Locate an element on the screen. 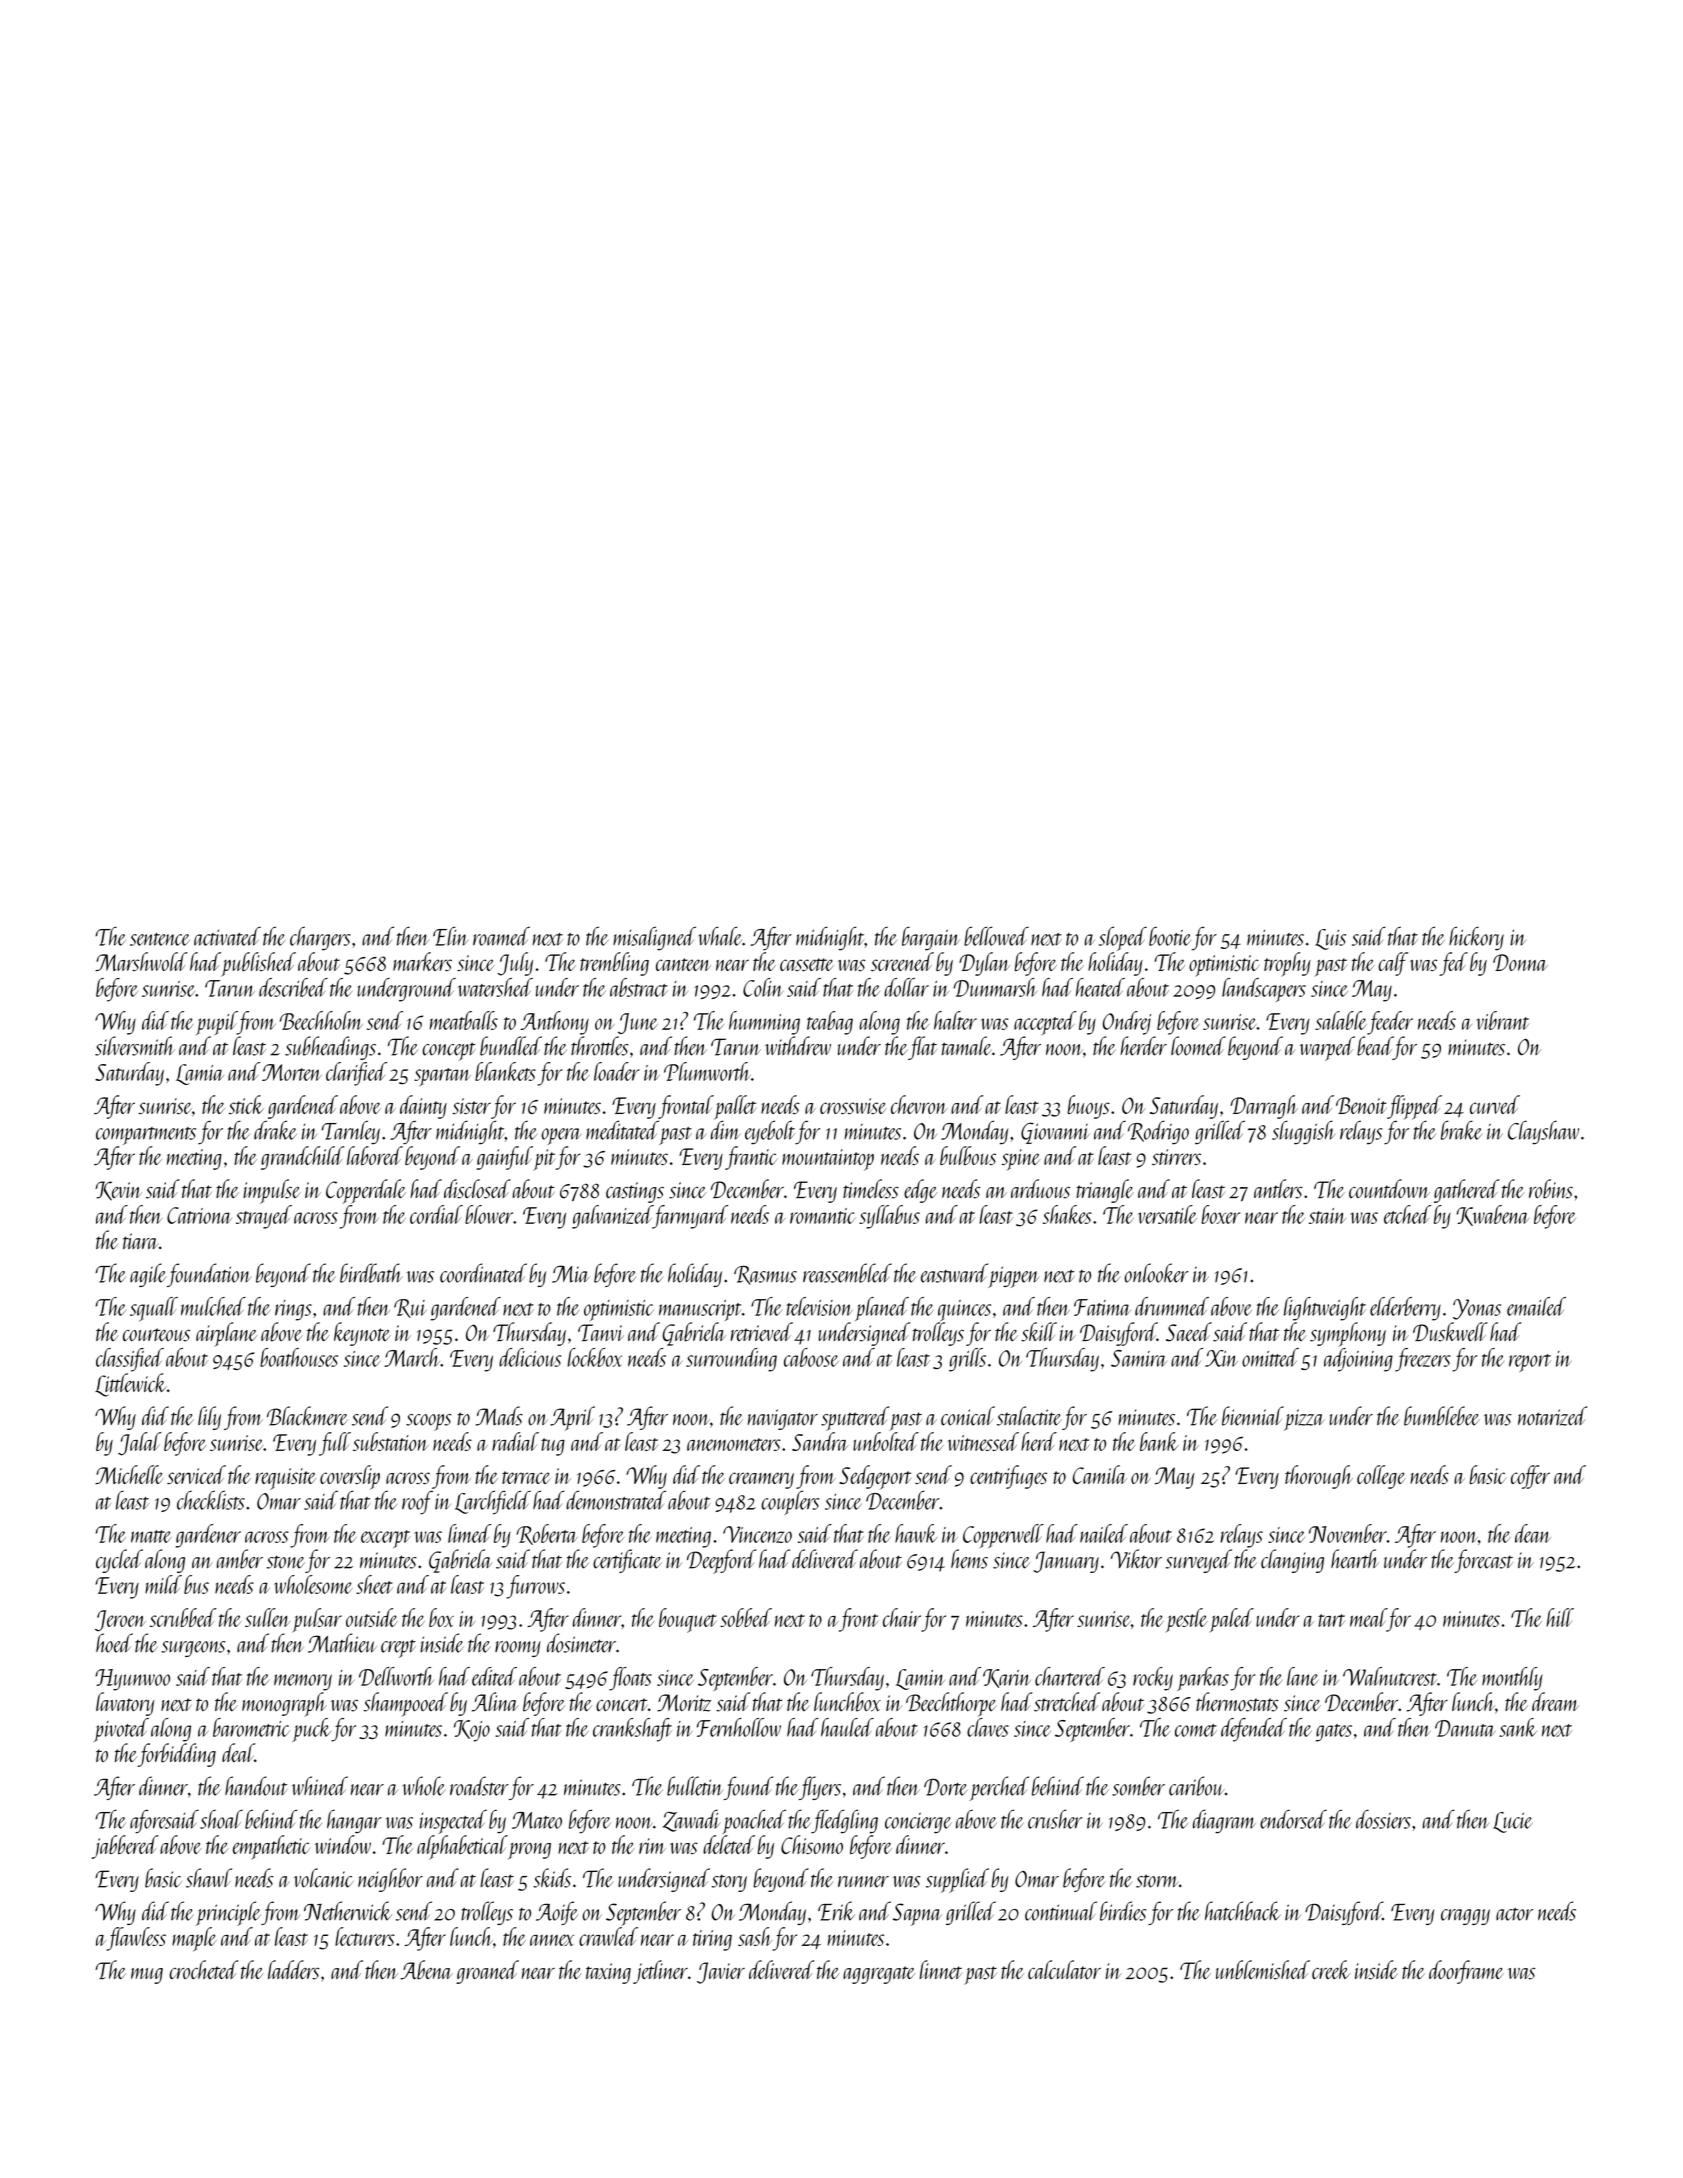 Image resolution: width=1683 pixels, height=2178 pixels. pigpen is located at coordinates (1013, 1277).
